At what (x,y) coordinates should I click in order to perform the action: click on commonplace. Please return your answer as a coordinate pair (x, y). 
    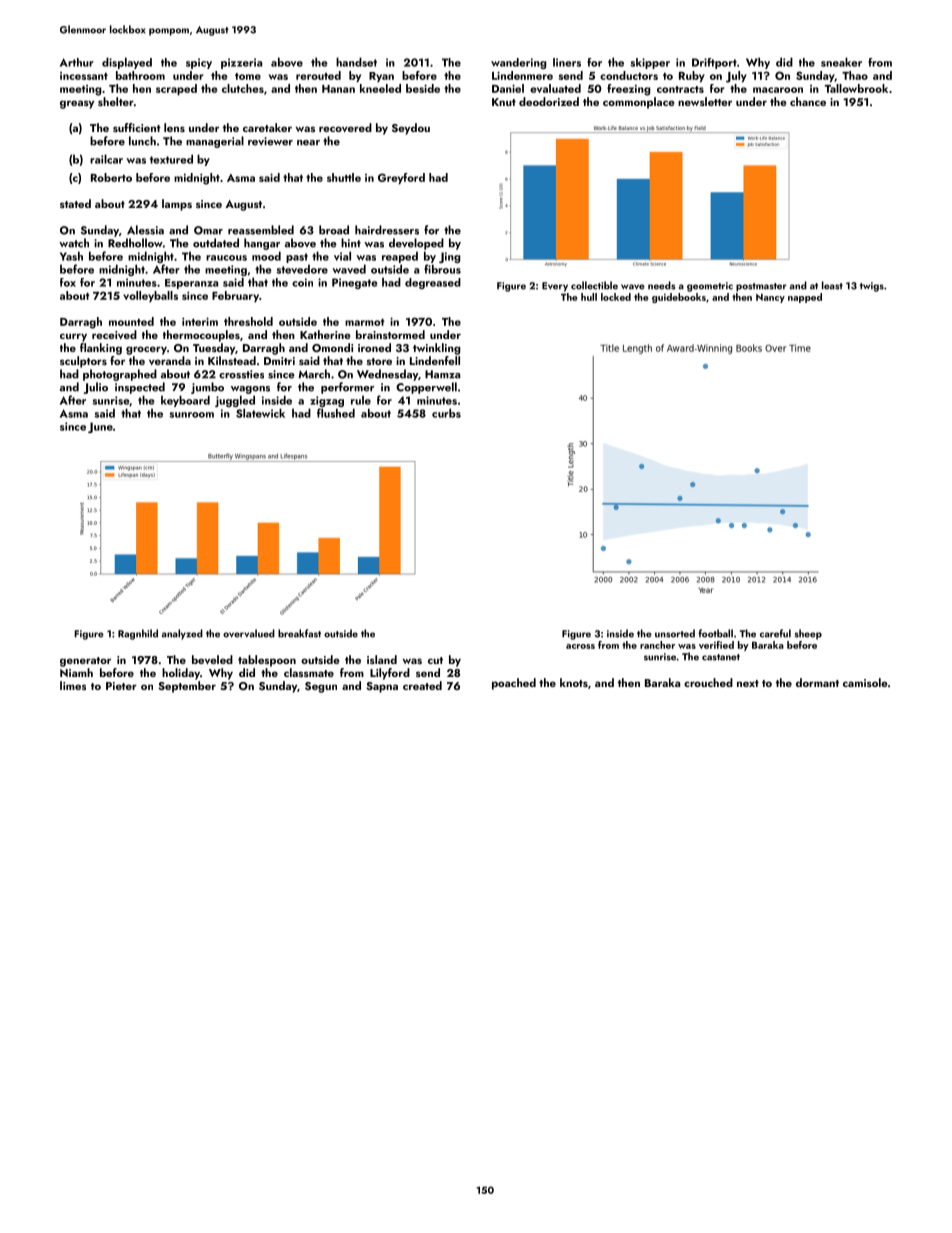
    Looking at the image, I should click on (638, 103).
